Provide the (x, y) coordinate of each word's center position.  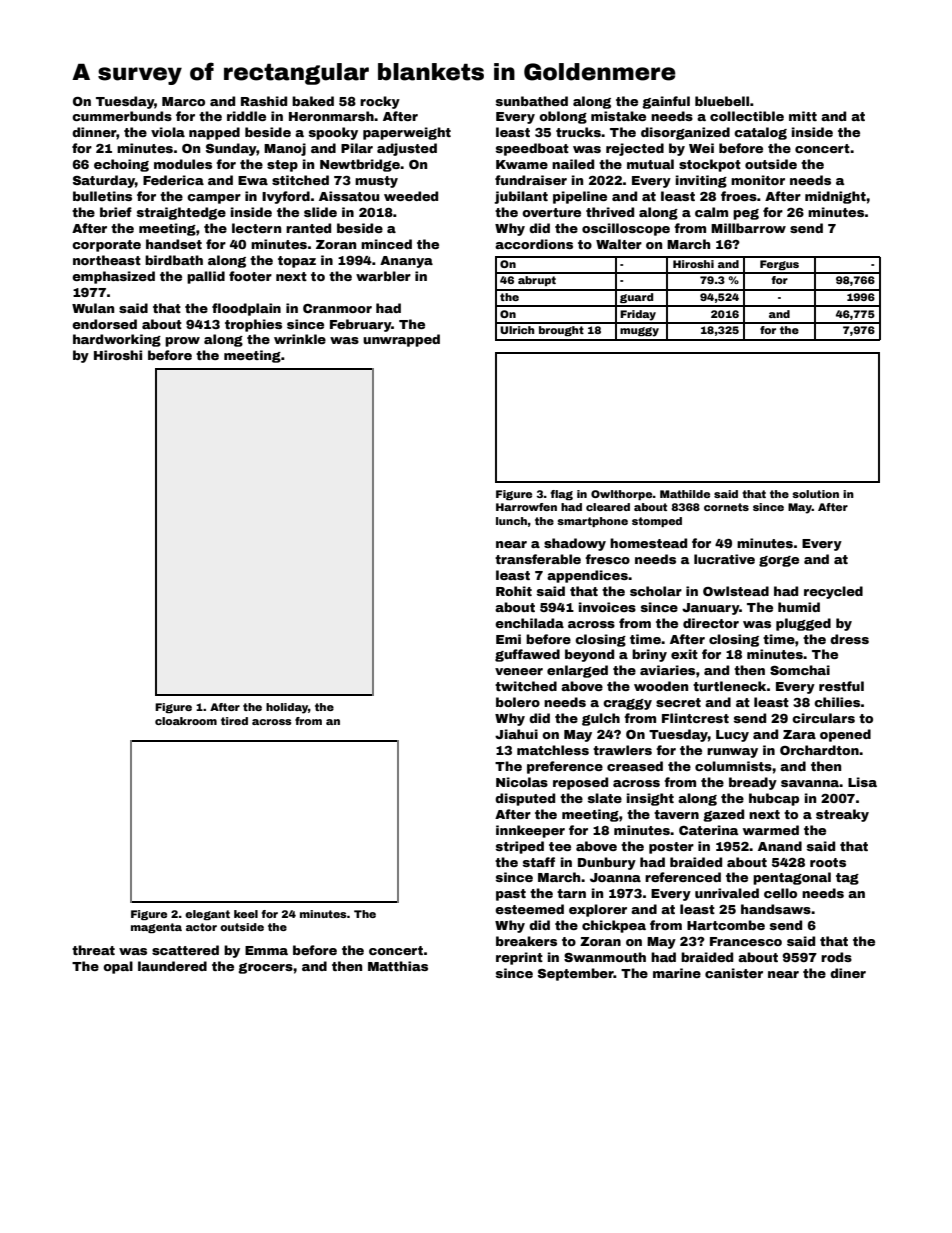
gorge (779, 561)
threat (93, 950)
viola (168, 132)
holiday (287, 708)
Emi (508, 639)
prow (182, 342)
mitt (803, 116)
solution (815, 494)
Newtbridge (360, 165)
